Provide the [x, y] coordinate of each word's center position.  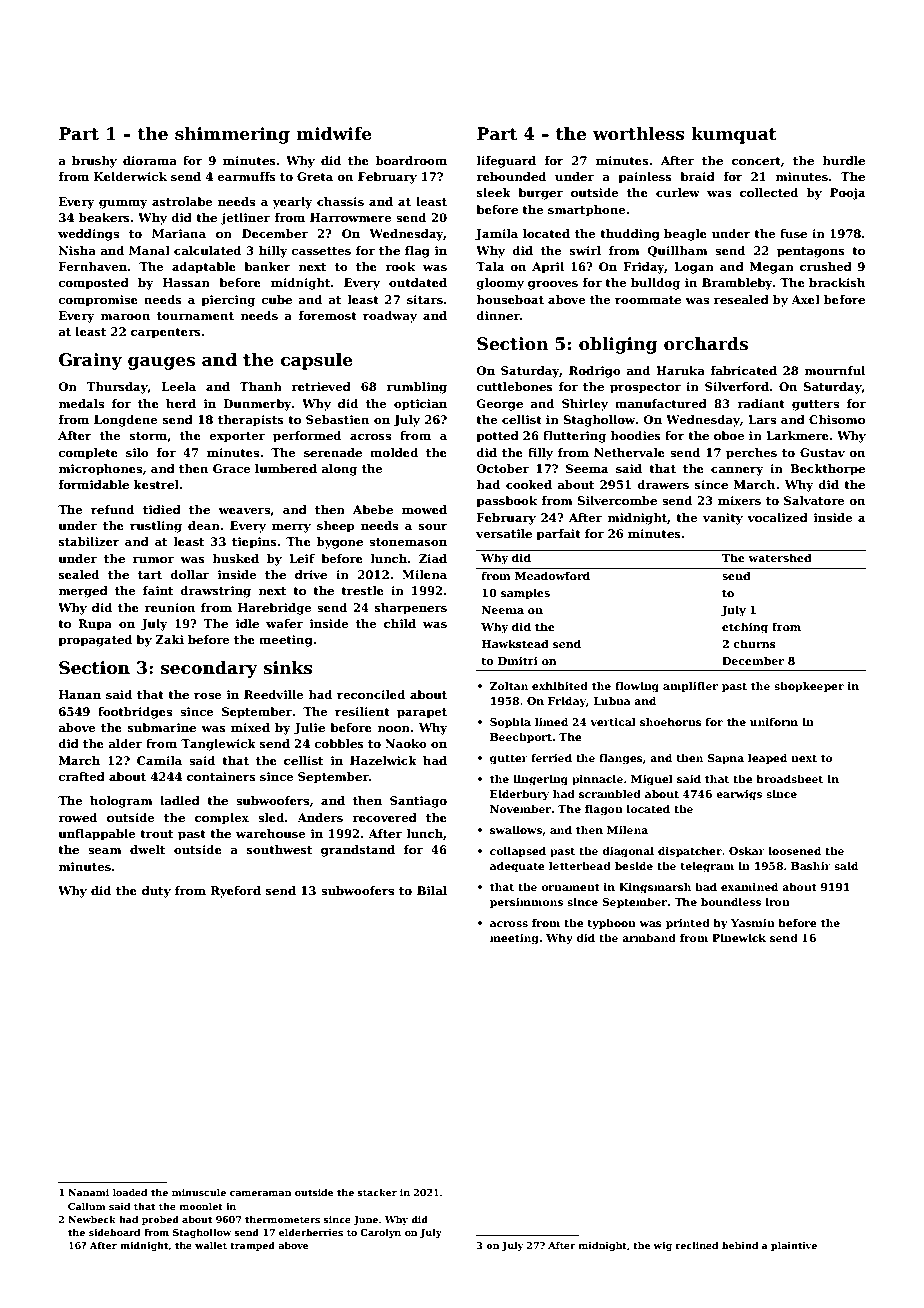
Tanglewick [218, 745]
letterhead [580, 866]
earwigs [739, 795]
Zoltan [509, 686]
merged [83, 592]
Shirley [585, 405]
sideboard [115, 1232]
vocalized [777, 517]
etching [745, 628]
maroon [125, 317]
